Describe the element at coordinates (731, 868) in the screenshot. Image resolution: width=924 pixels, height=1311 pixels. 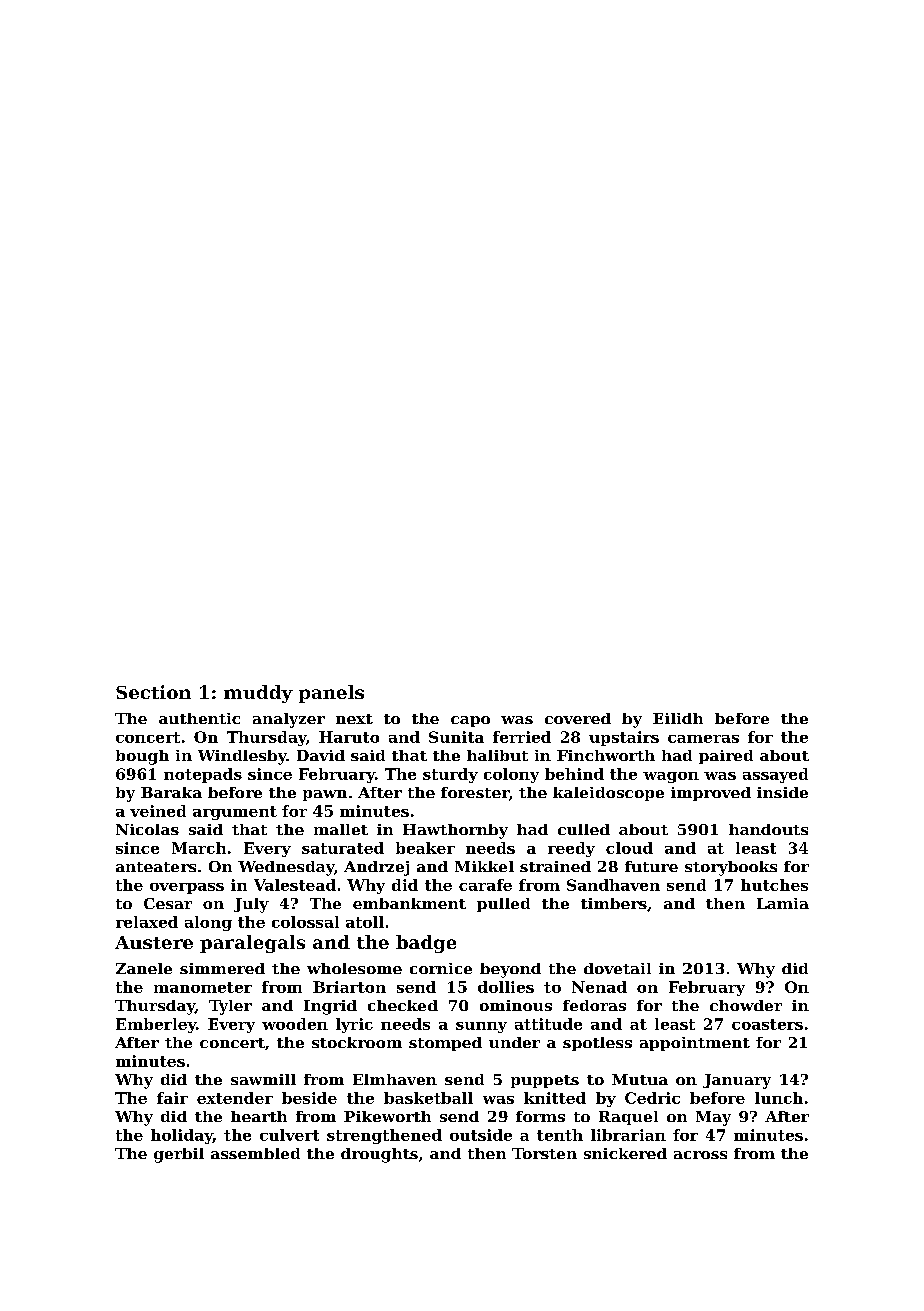
I see `storybooks` at that location.
